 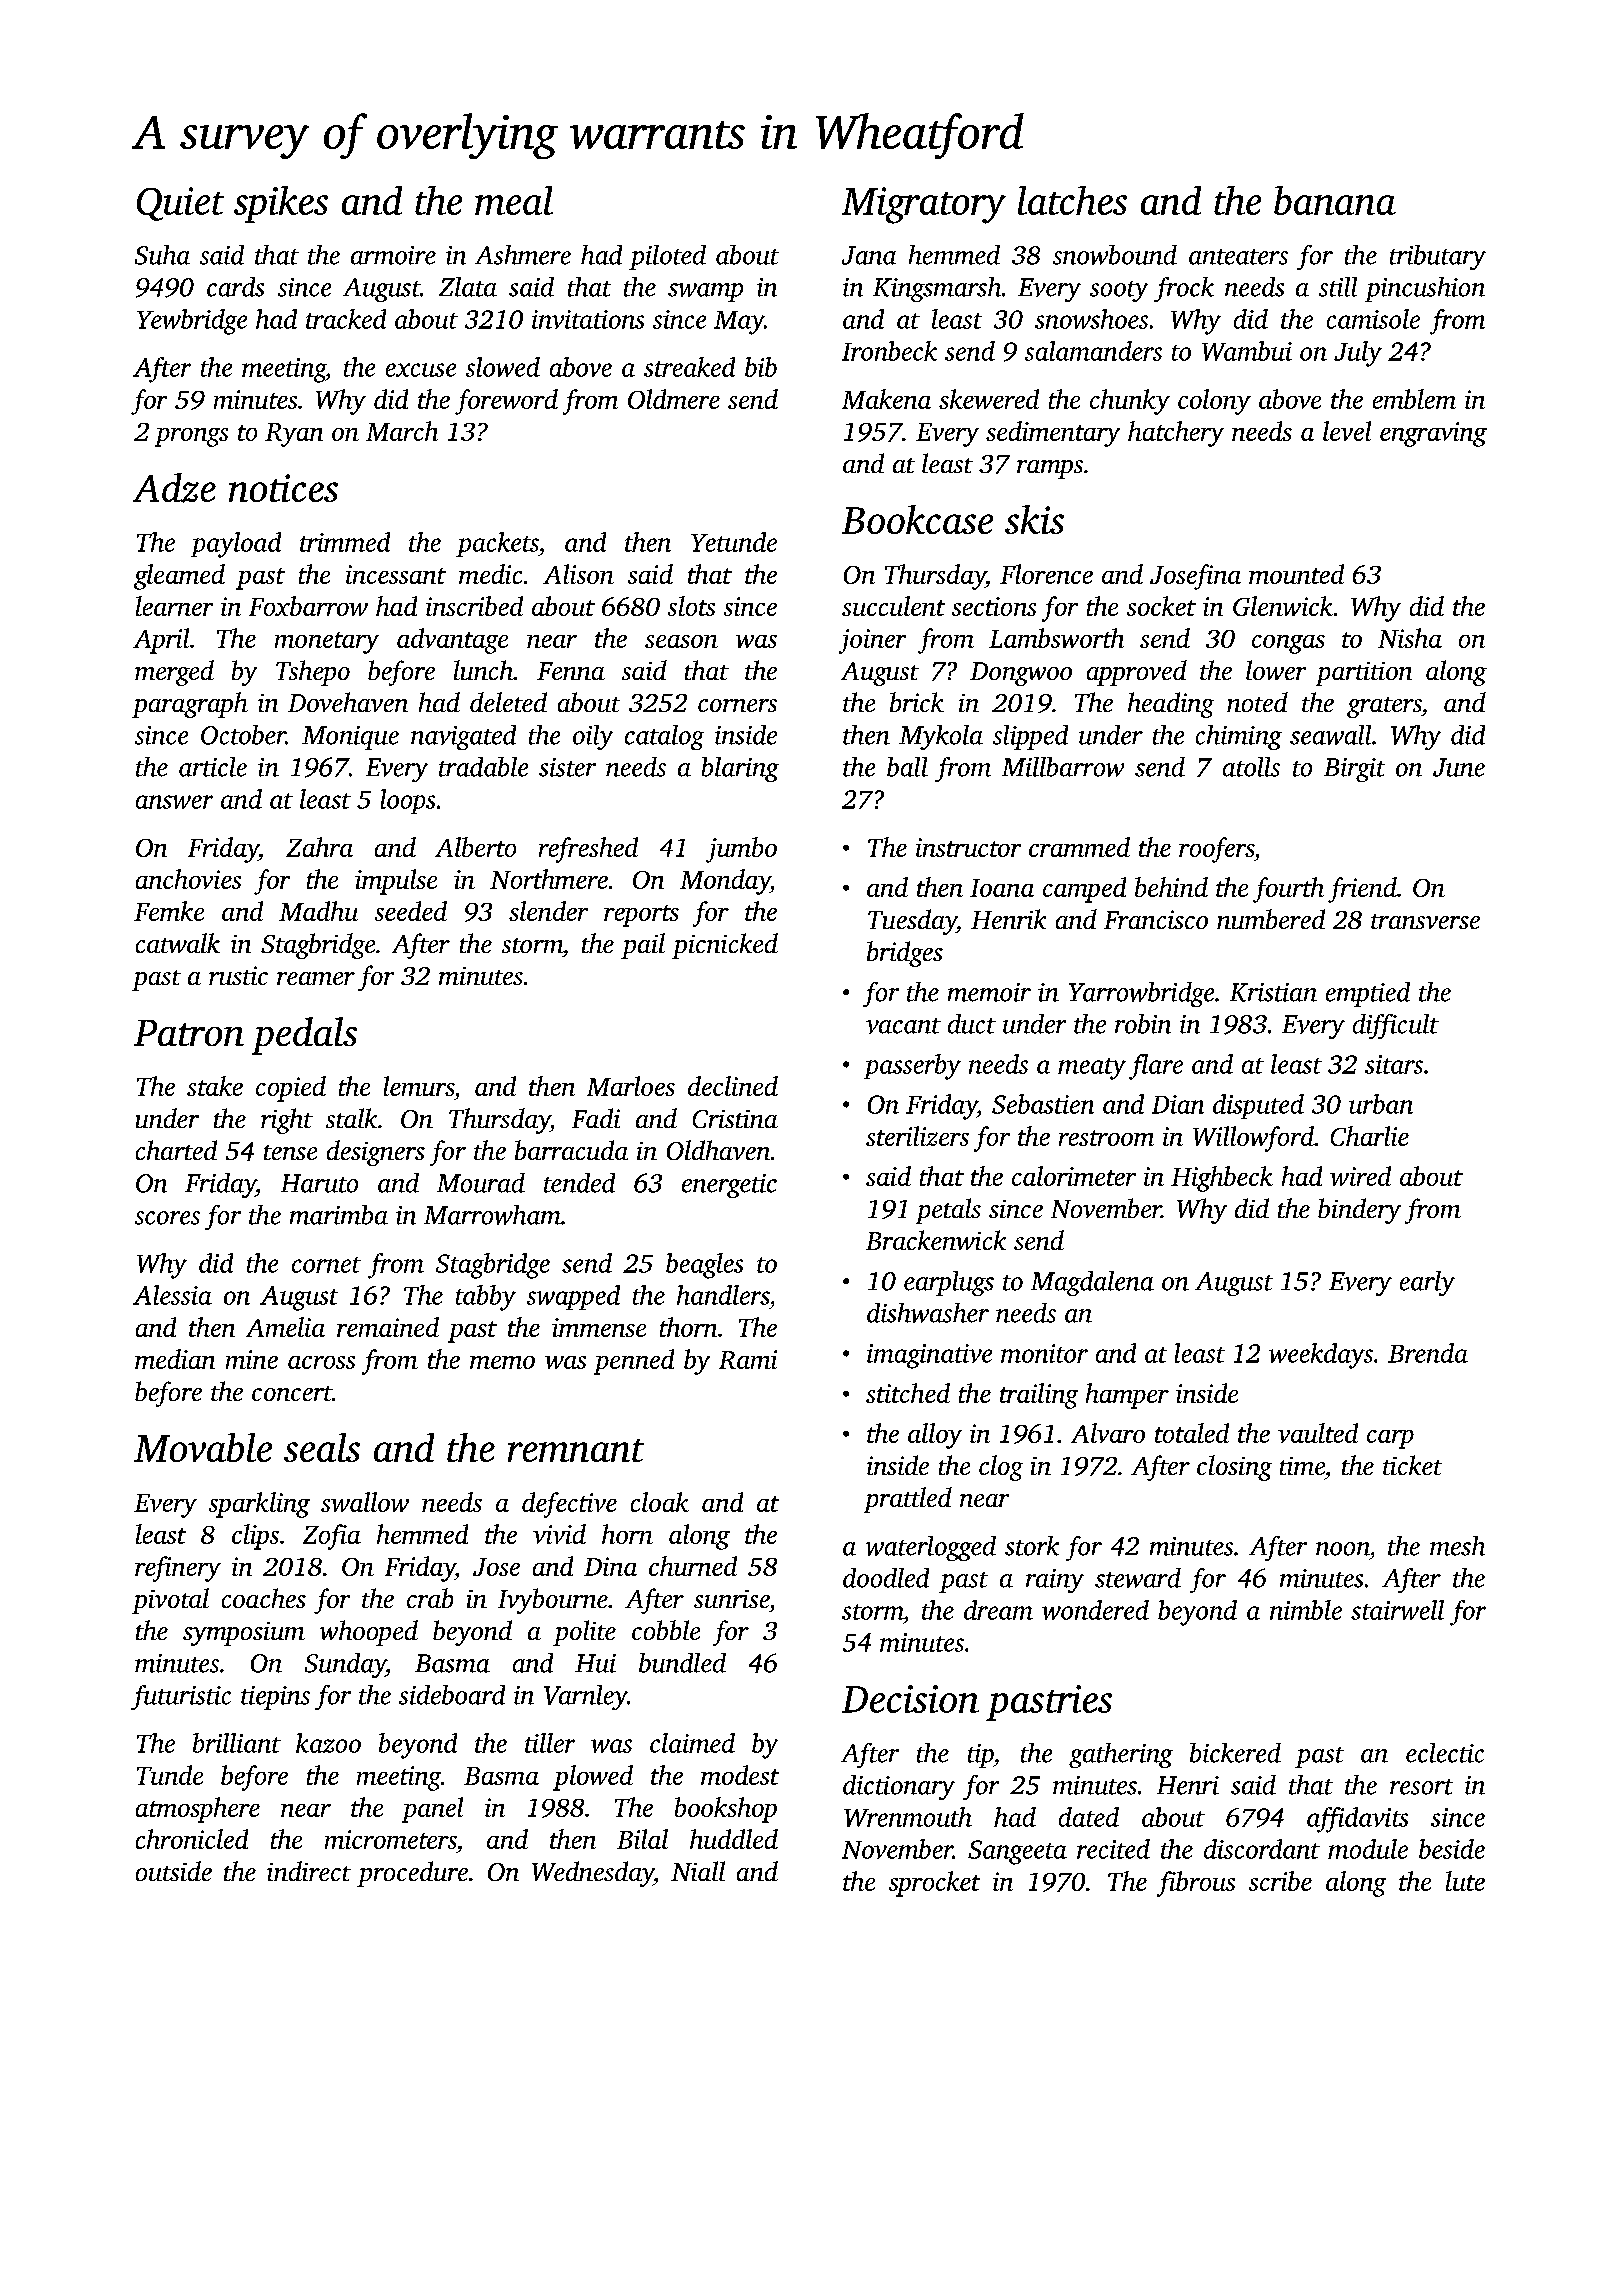 What do you see at coordinates (1445, 1753) in the image?
I see `eclectic` at bounding box center [1445, 1753].
